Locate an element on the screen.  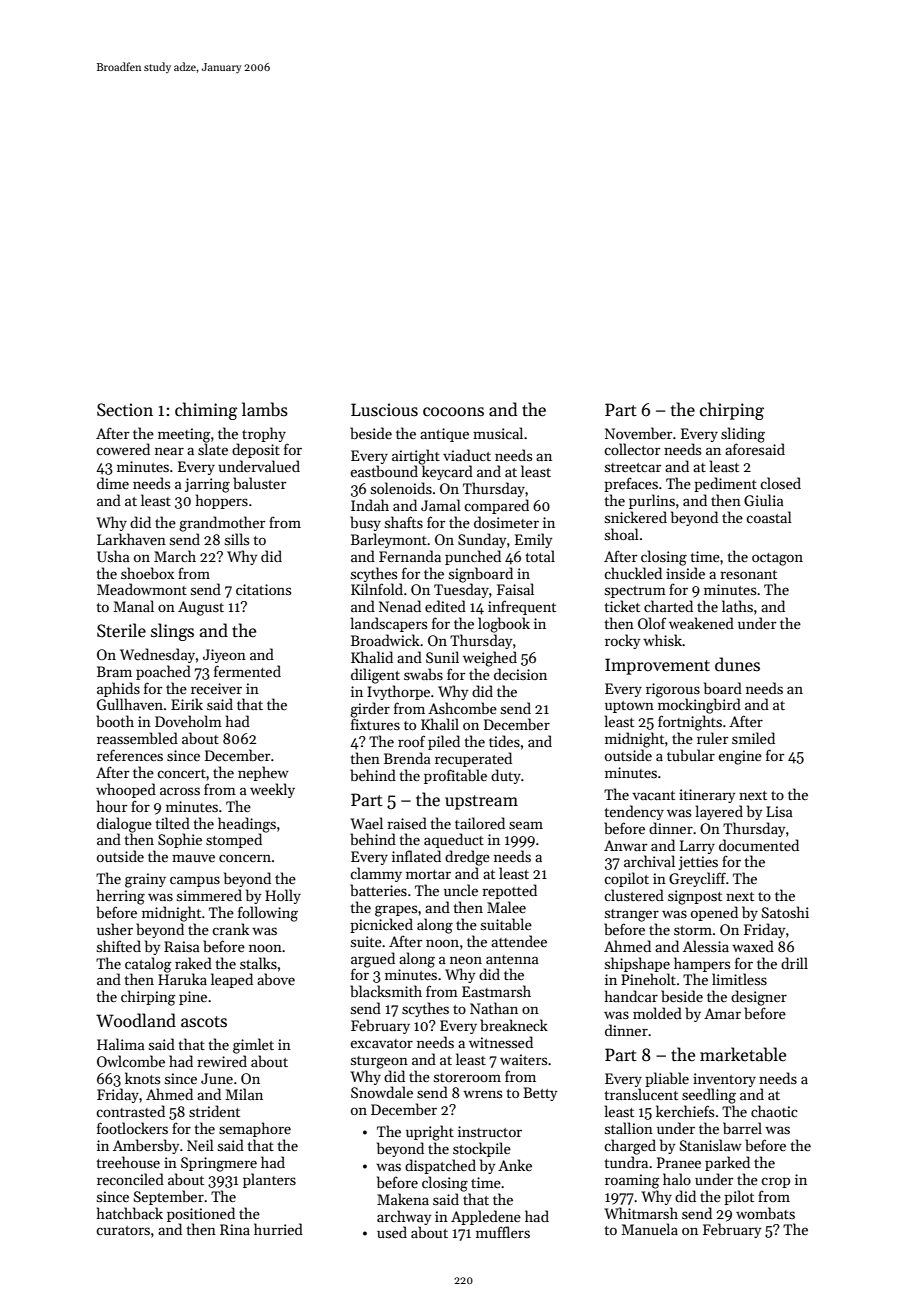
used is located at coordinates (392, 1232).
